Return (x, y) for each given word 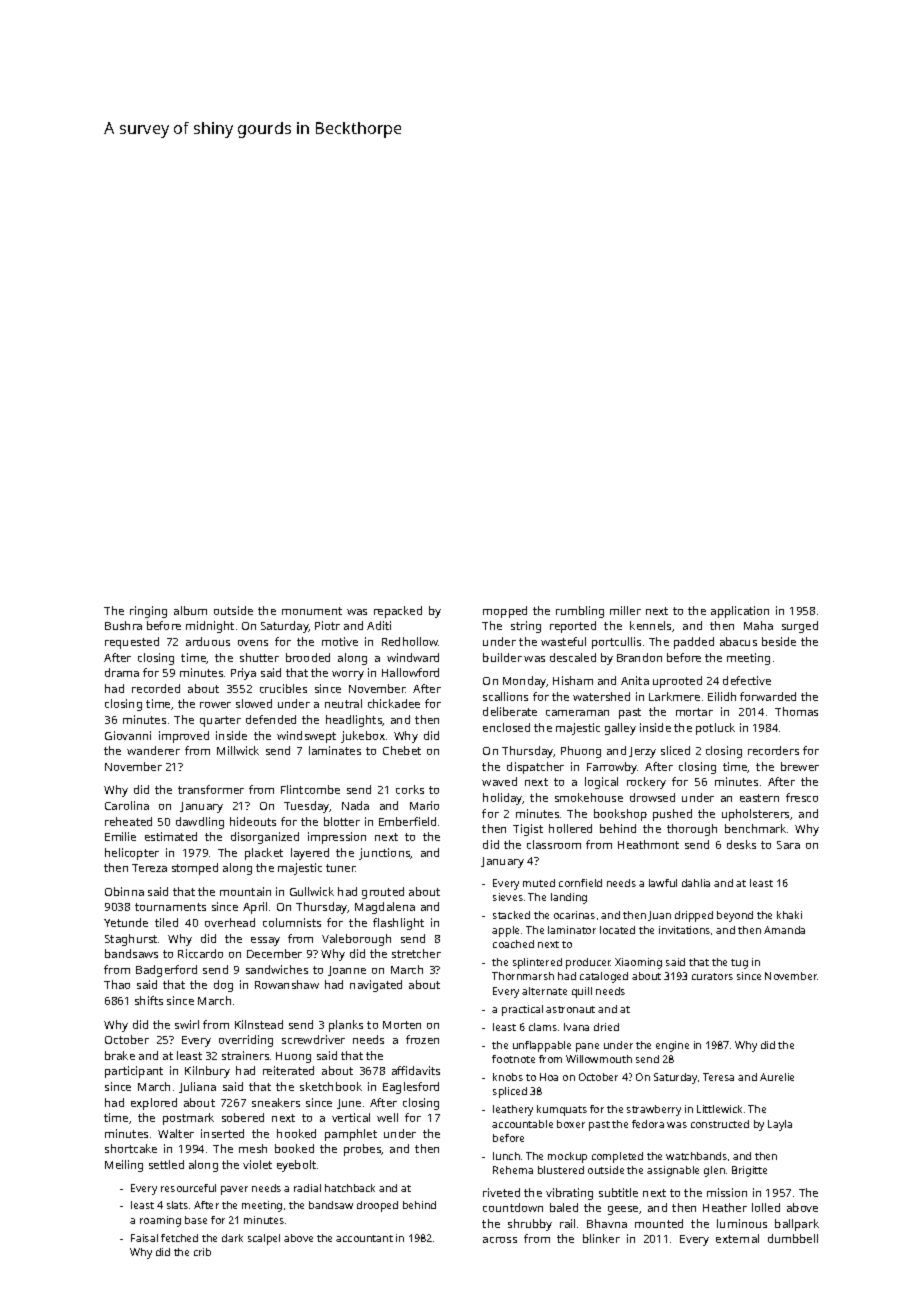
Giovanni (128, 735)
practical (522, 1010)
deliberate (510, 711)
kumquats (562, 1110)
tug (739, 964)
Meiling (124, 1166)
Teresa (718, 1077)
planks (346, 1026)
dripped (694, 916)
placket (264, 854)
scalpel (264, 1239)
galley (620, 729)
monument (312, 611)
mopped (505, 612)
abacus (738, 641)
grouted (383, 893)
